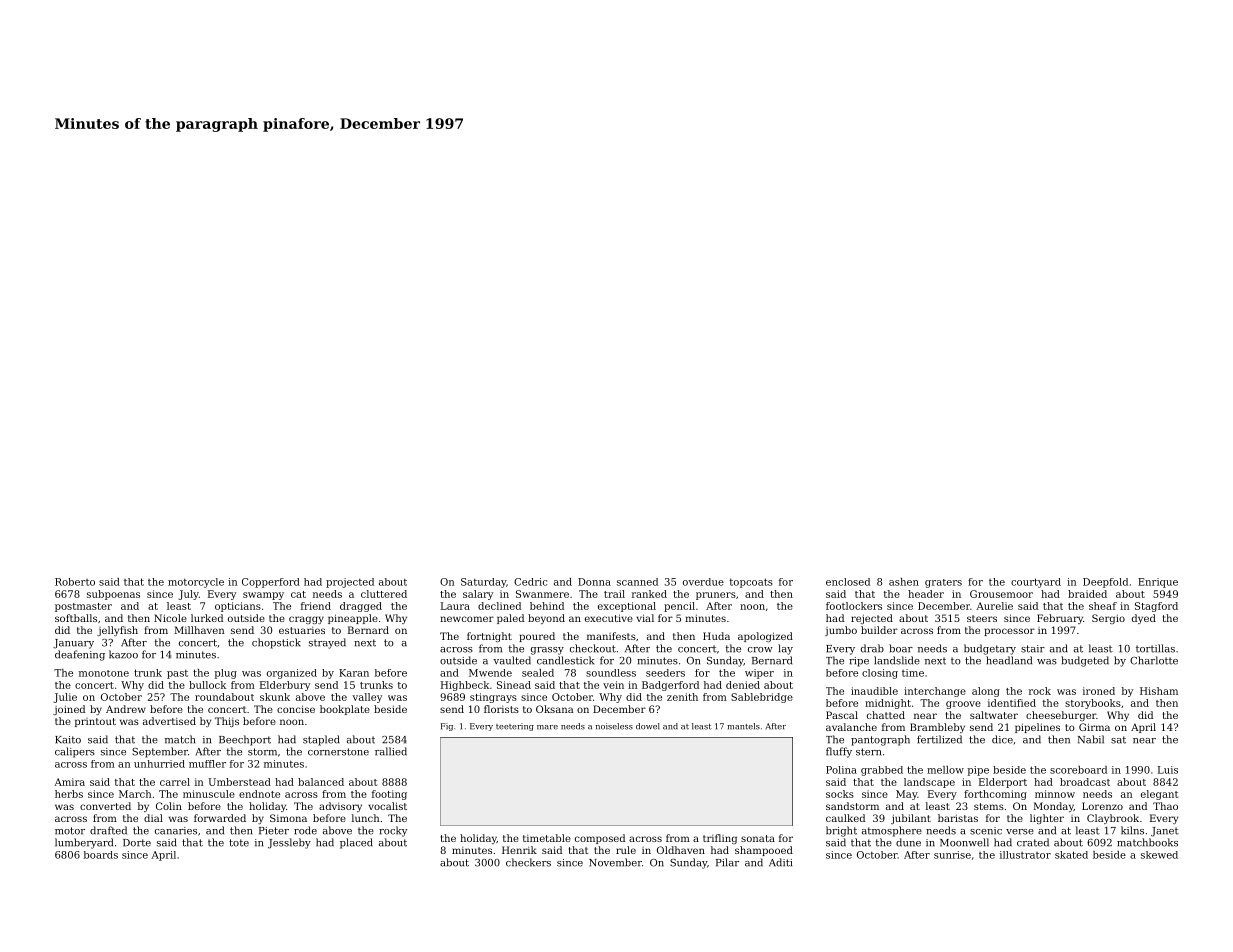  Describe the element at coordinates (175, 782) in the screenshot. I see `carrel` at that location.
